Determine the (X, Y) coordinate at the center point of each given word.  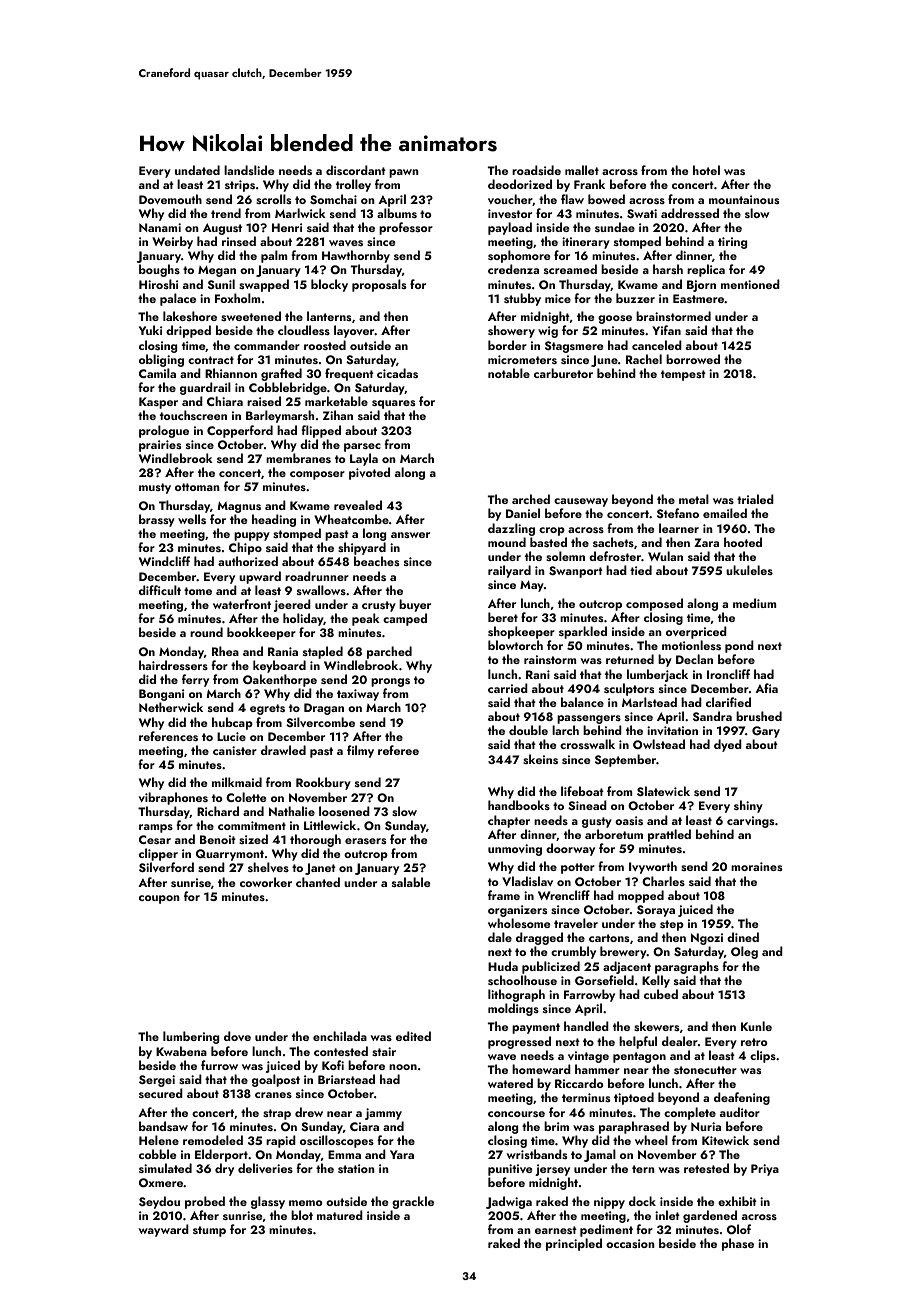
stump (209, 1231)
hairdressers (173, 665)
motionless (691, 645)
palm (274, 256)
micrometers (522, 359)
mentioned (750, 284)
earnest (556, 1230)
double (528, 730)
